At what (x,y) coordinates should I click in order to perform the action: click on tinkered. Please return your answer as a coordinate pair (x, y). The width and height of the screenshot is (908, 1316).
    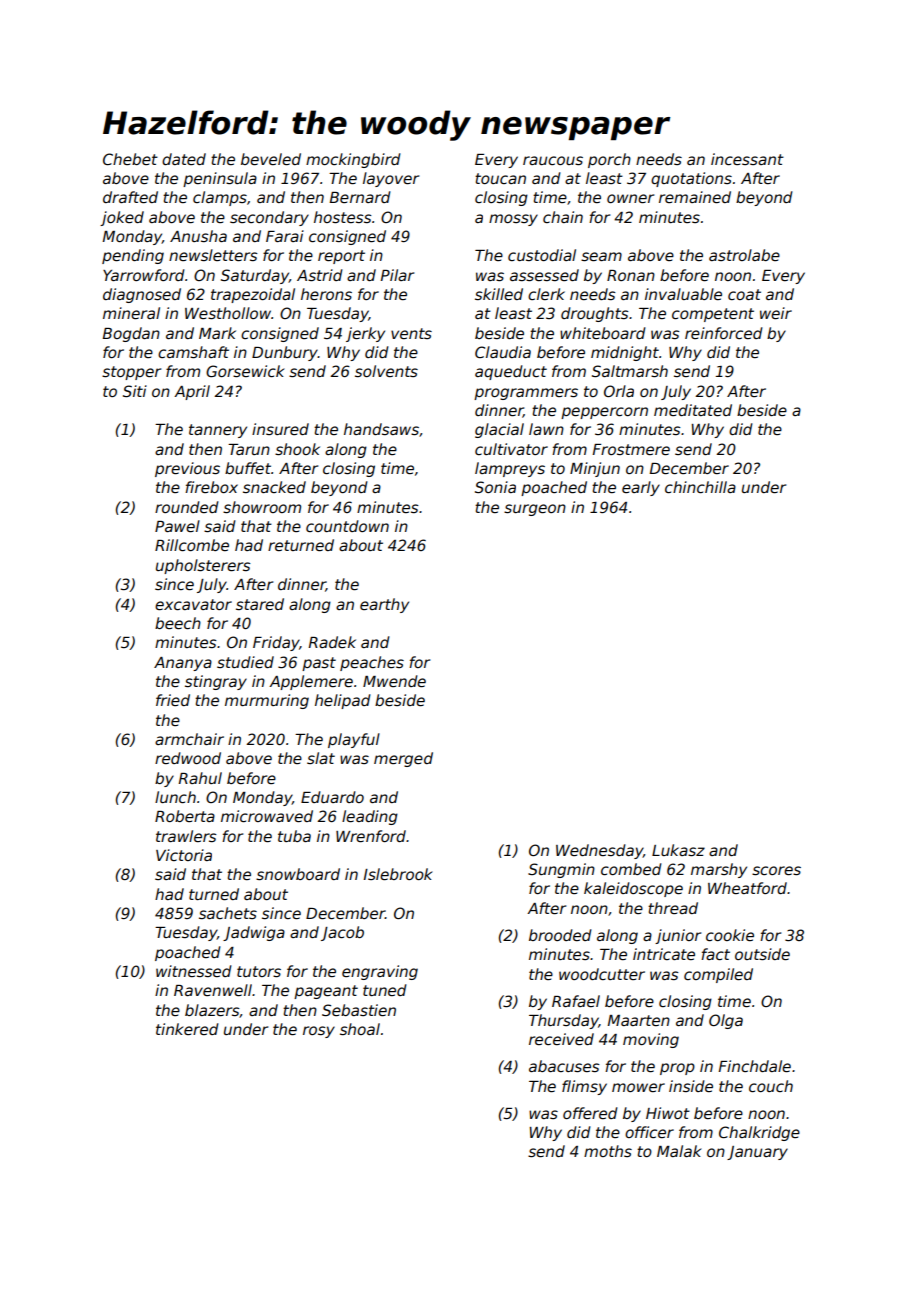
    Looking at the image, I should click on (187, 1029).
